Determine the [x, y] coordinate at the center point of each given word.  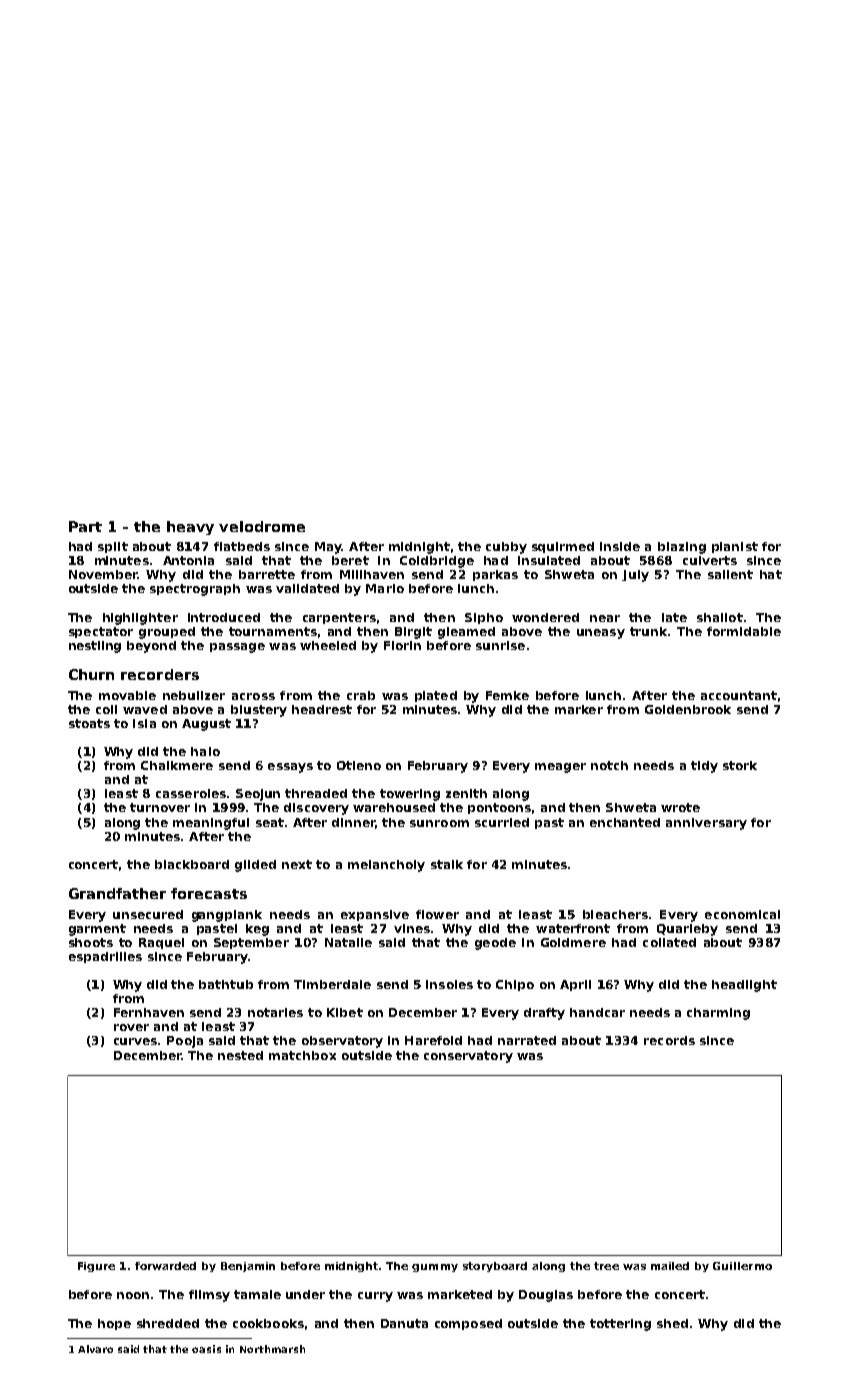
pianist [735, 547]
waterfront [573, 928]
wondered [545, 617]
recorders [160, 674]
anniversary [706, 824]
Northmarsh [272, 1349]
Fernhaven [149, 1012]
